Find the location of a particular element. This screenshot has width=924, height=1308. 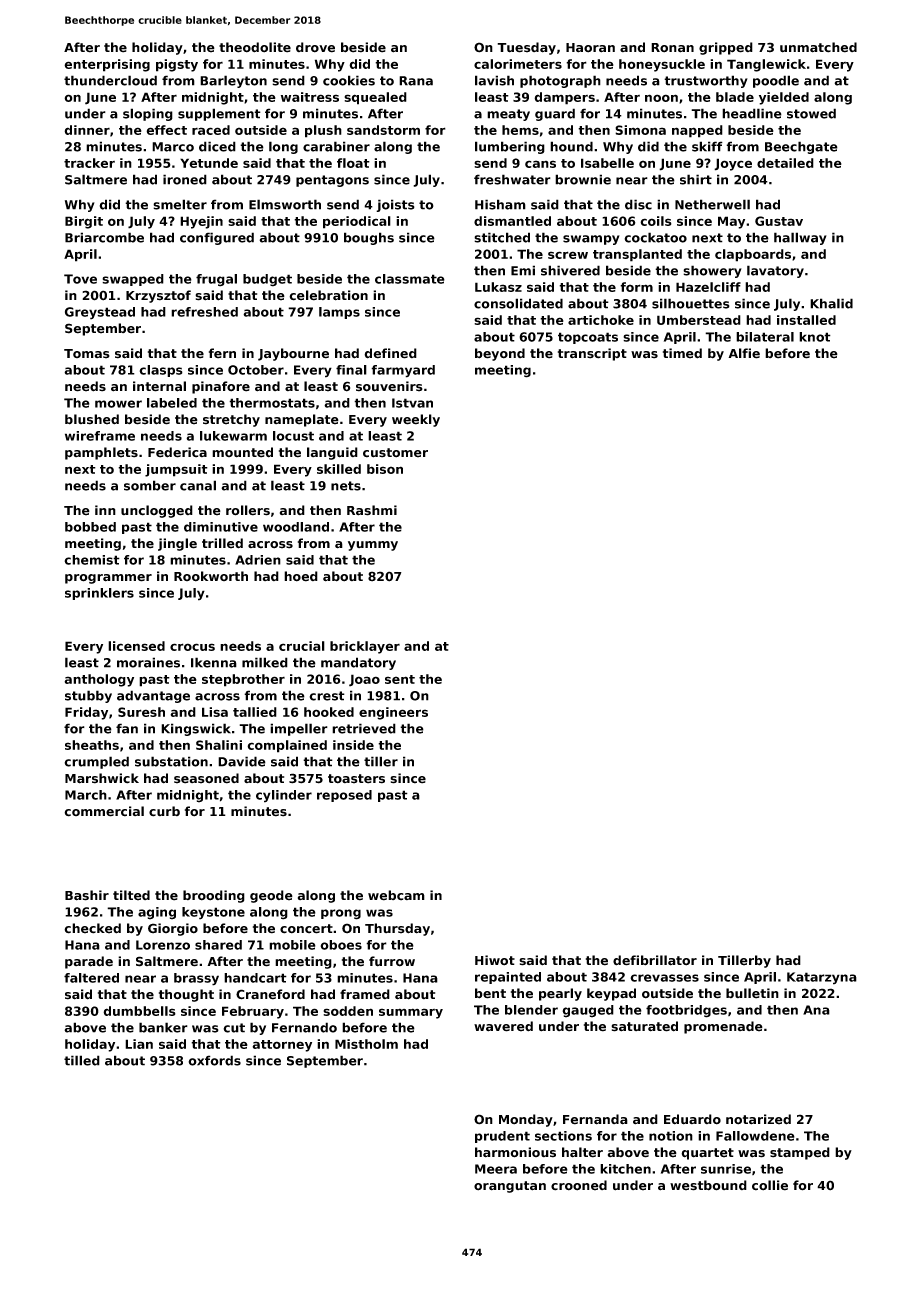

theodolite is located at coordinates (255, 47).
